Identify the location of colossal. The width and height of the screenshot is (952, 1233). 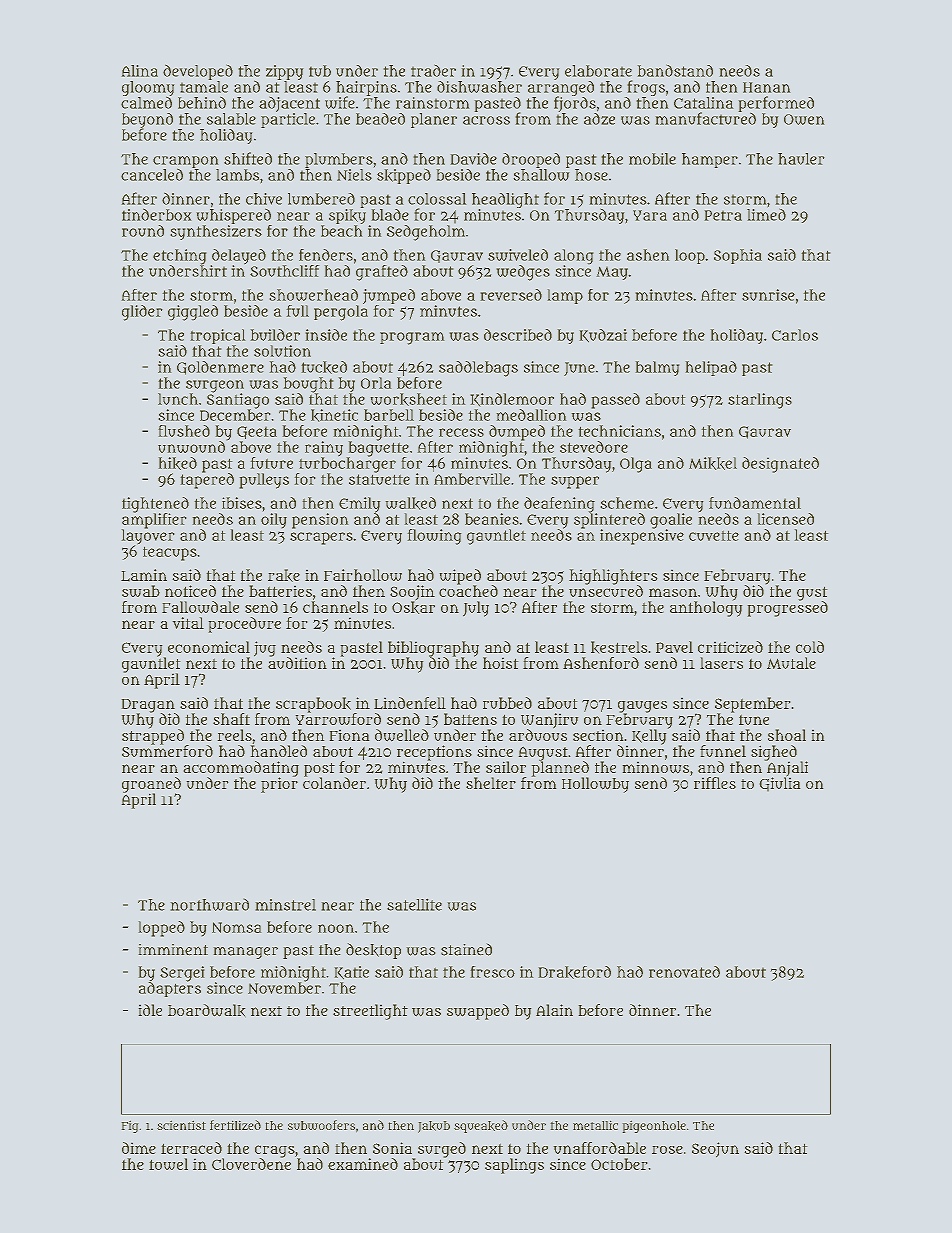
(437, 199).
